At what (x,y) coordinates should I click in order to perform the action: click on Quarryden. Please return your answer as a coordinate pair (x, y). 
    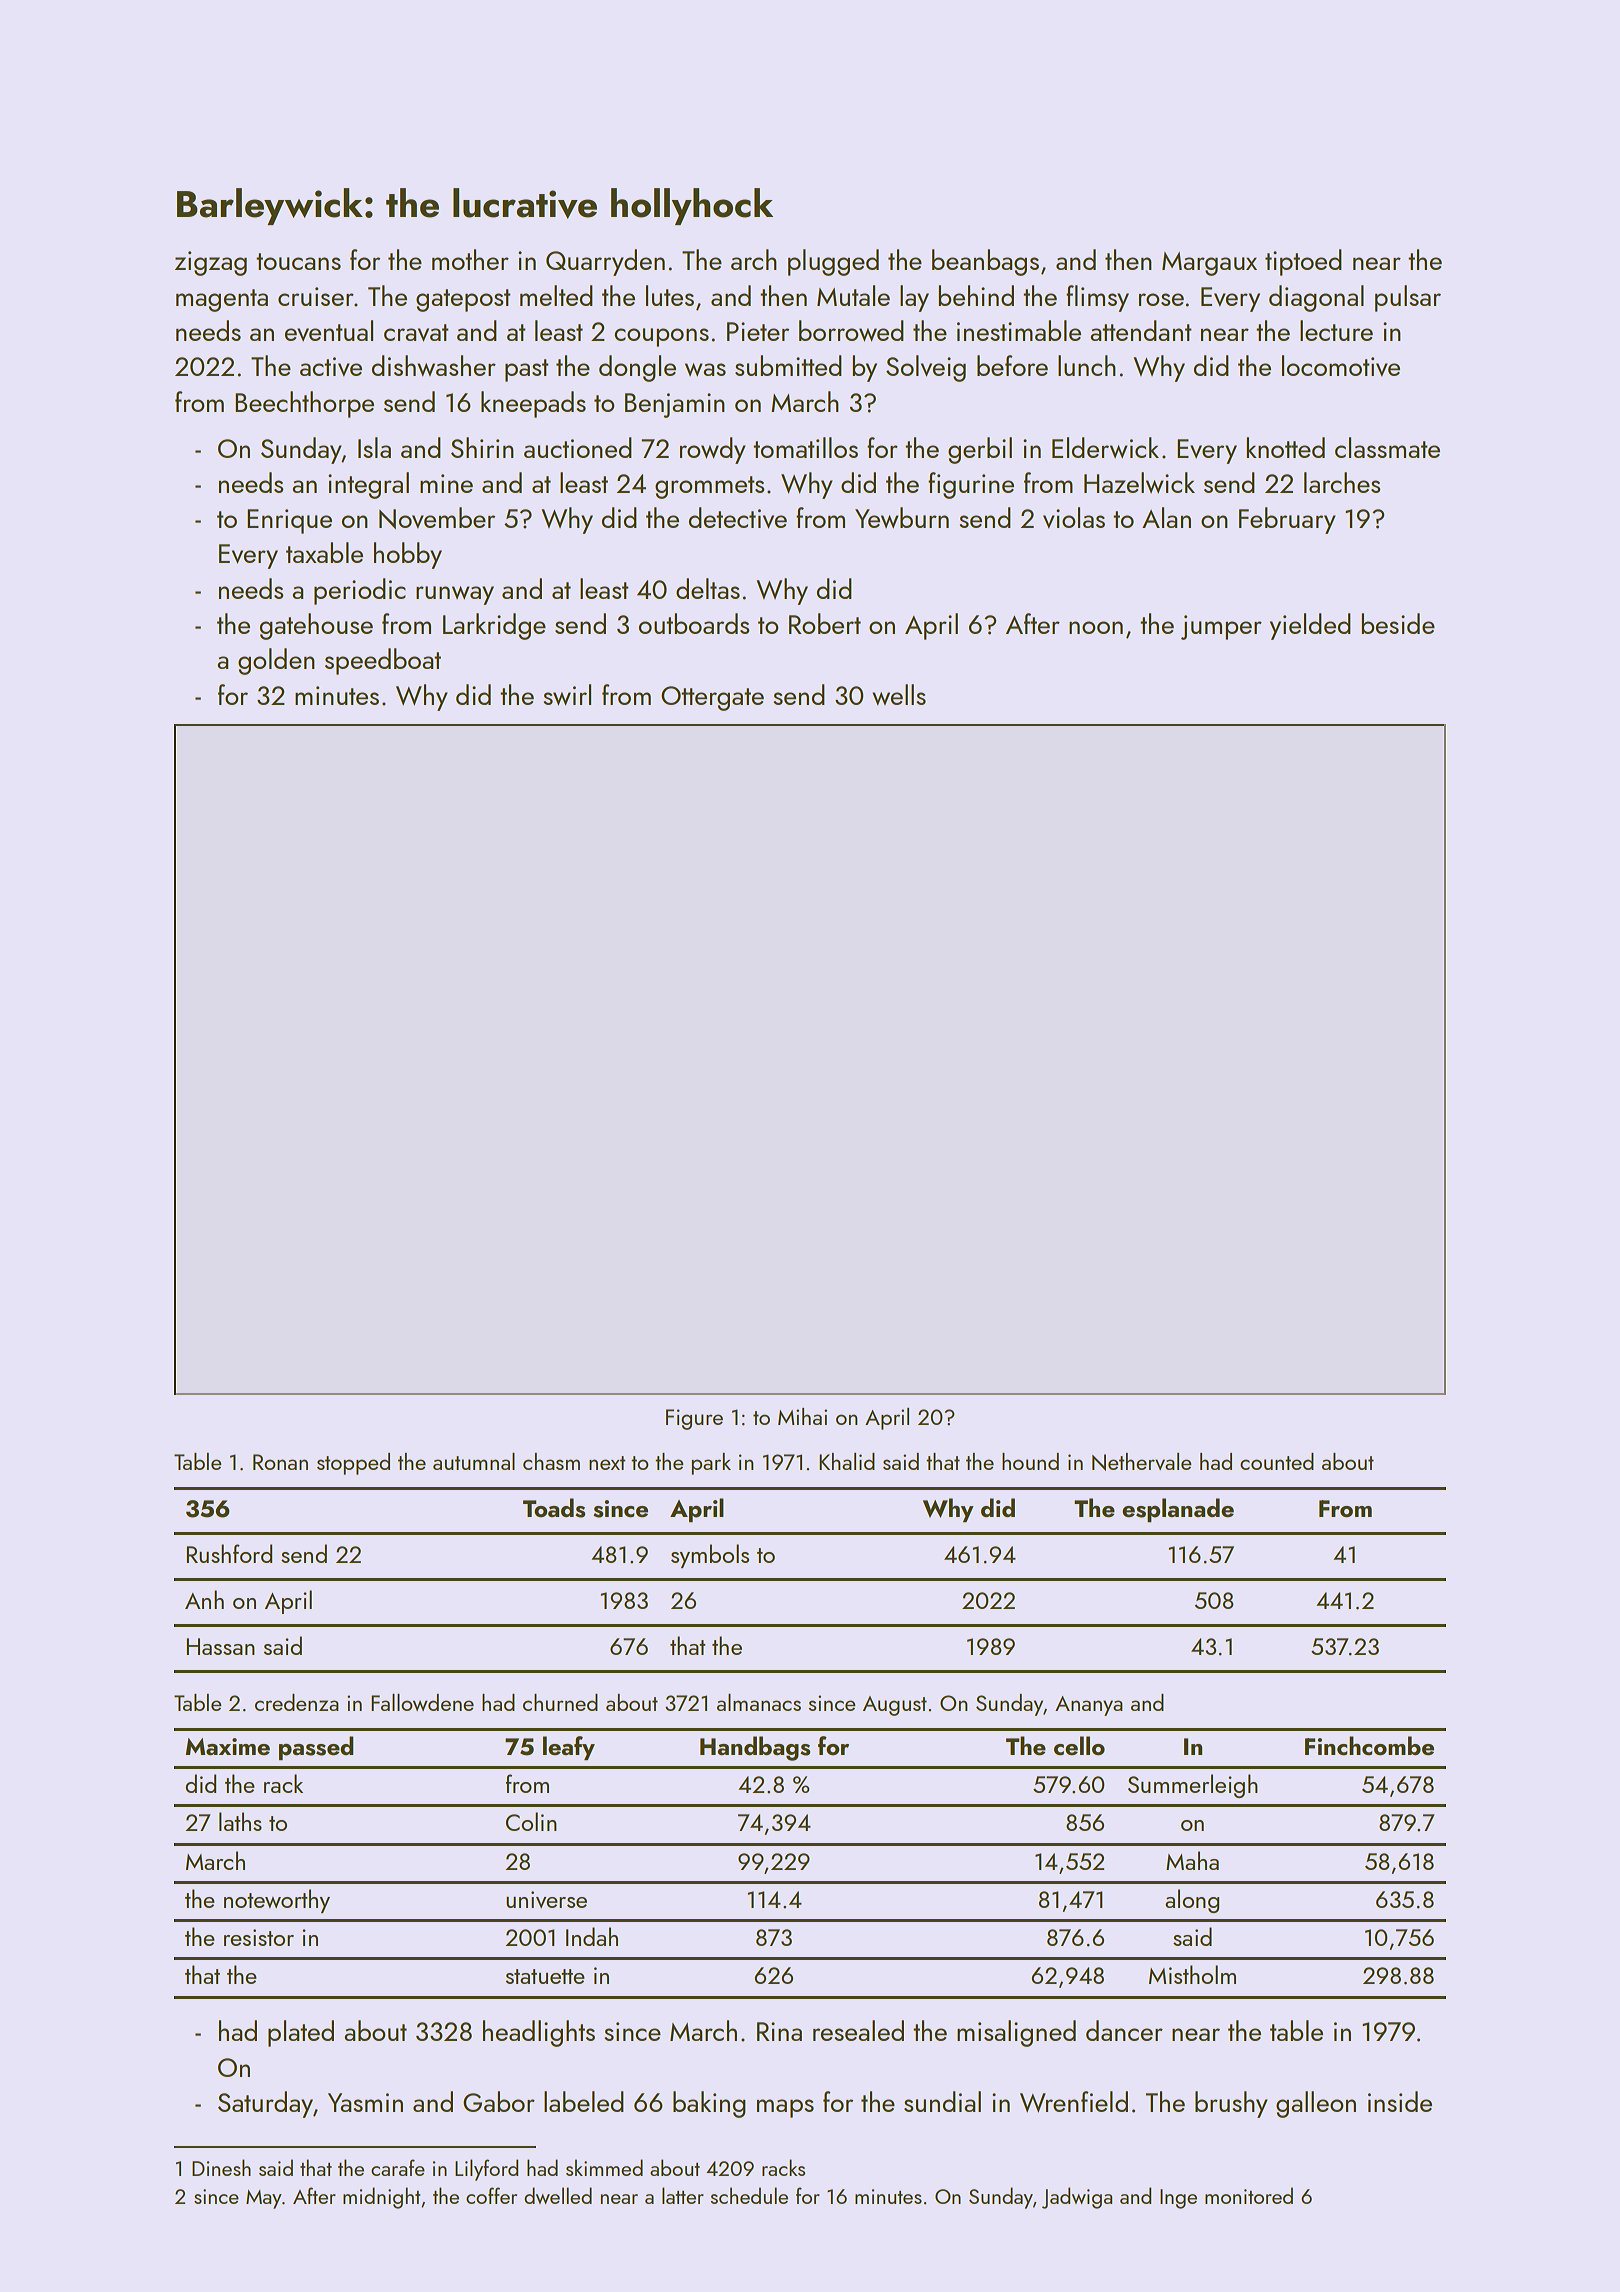
    Looking at the image, I should click on (605, 262).
